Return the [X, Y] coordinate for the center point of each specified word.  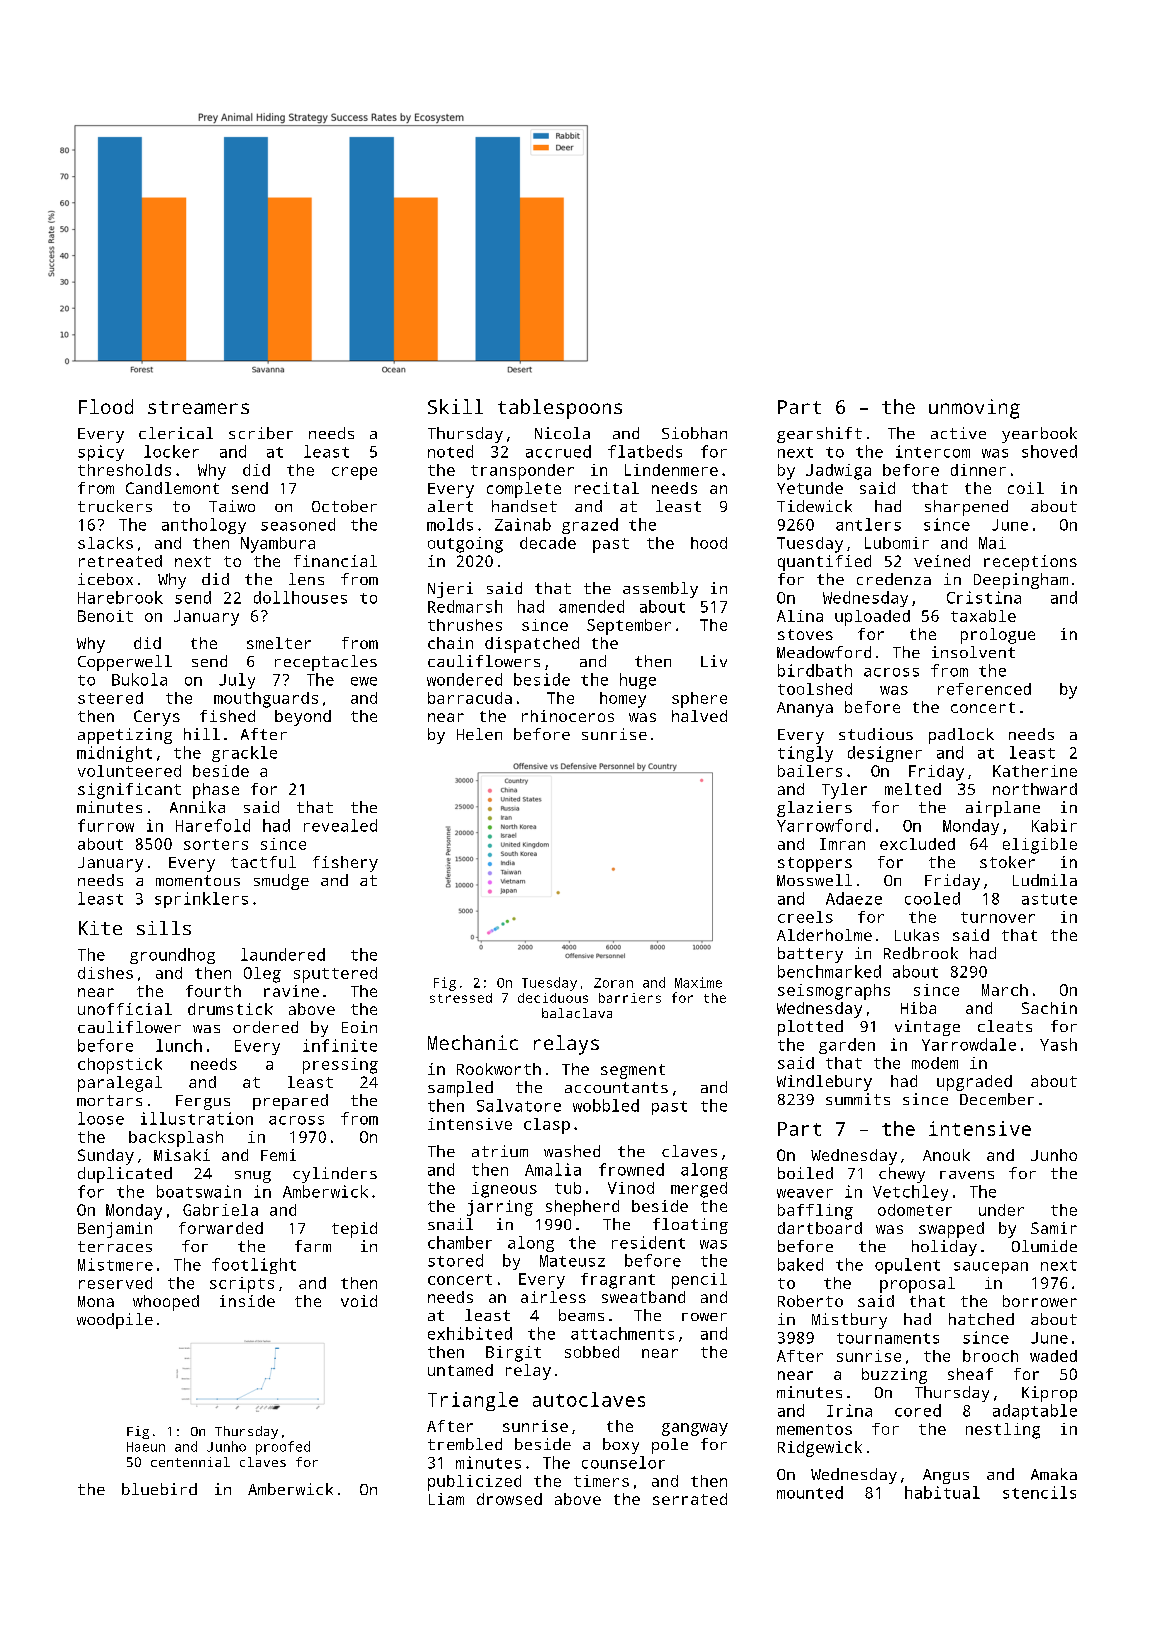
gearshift [819, 435]
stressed [461, 998]
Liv [714, 661]
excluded [917, 844]
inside [247, 1301]
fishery [345, 864]
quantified [824, 563]
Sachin [1049, 1008]
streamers [198, 407]
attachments [622, 1333]
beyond [303, 718]
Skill [455, 406]
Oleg [262, 975]
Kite [100, 928]
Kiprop [1049, 1394]
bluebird [159, 1489]
